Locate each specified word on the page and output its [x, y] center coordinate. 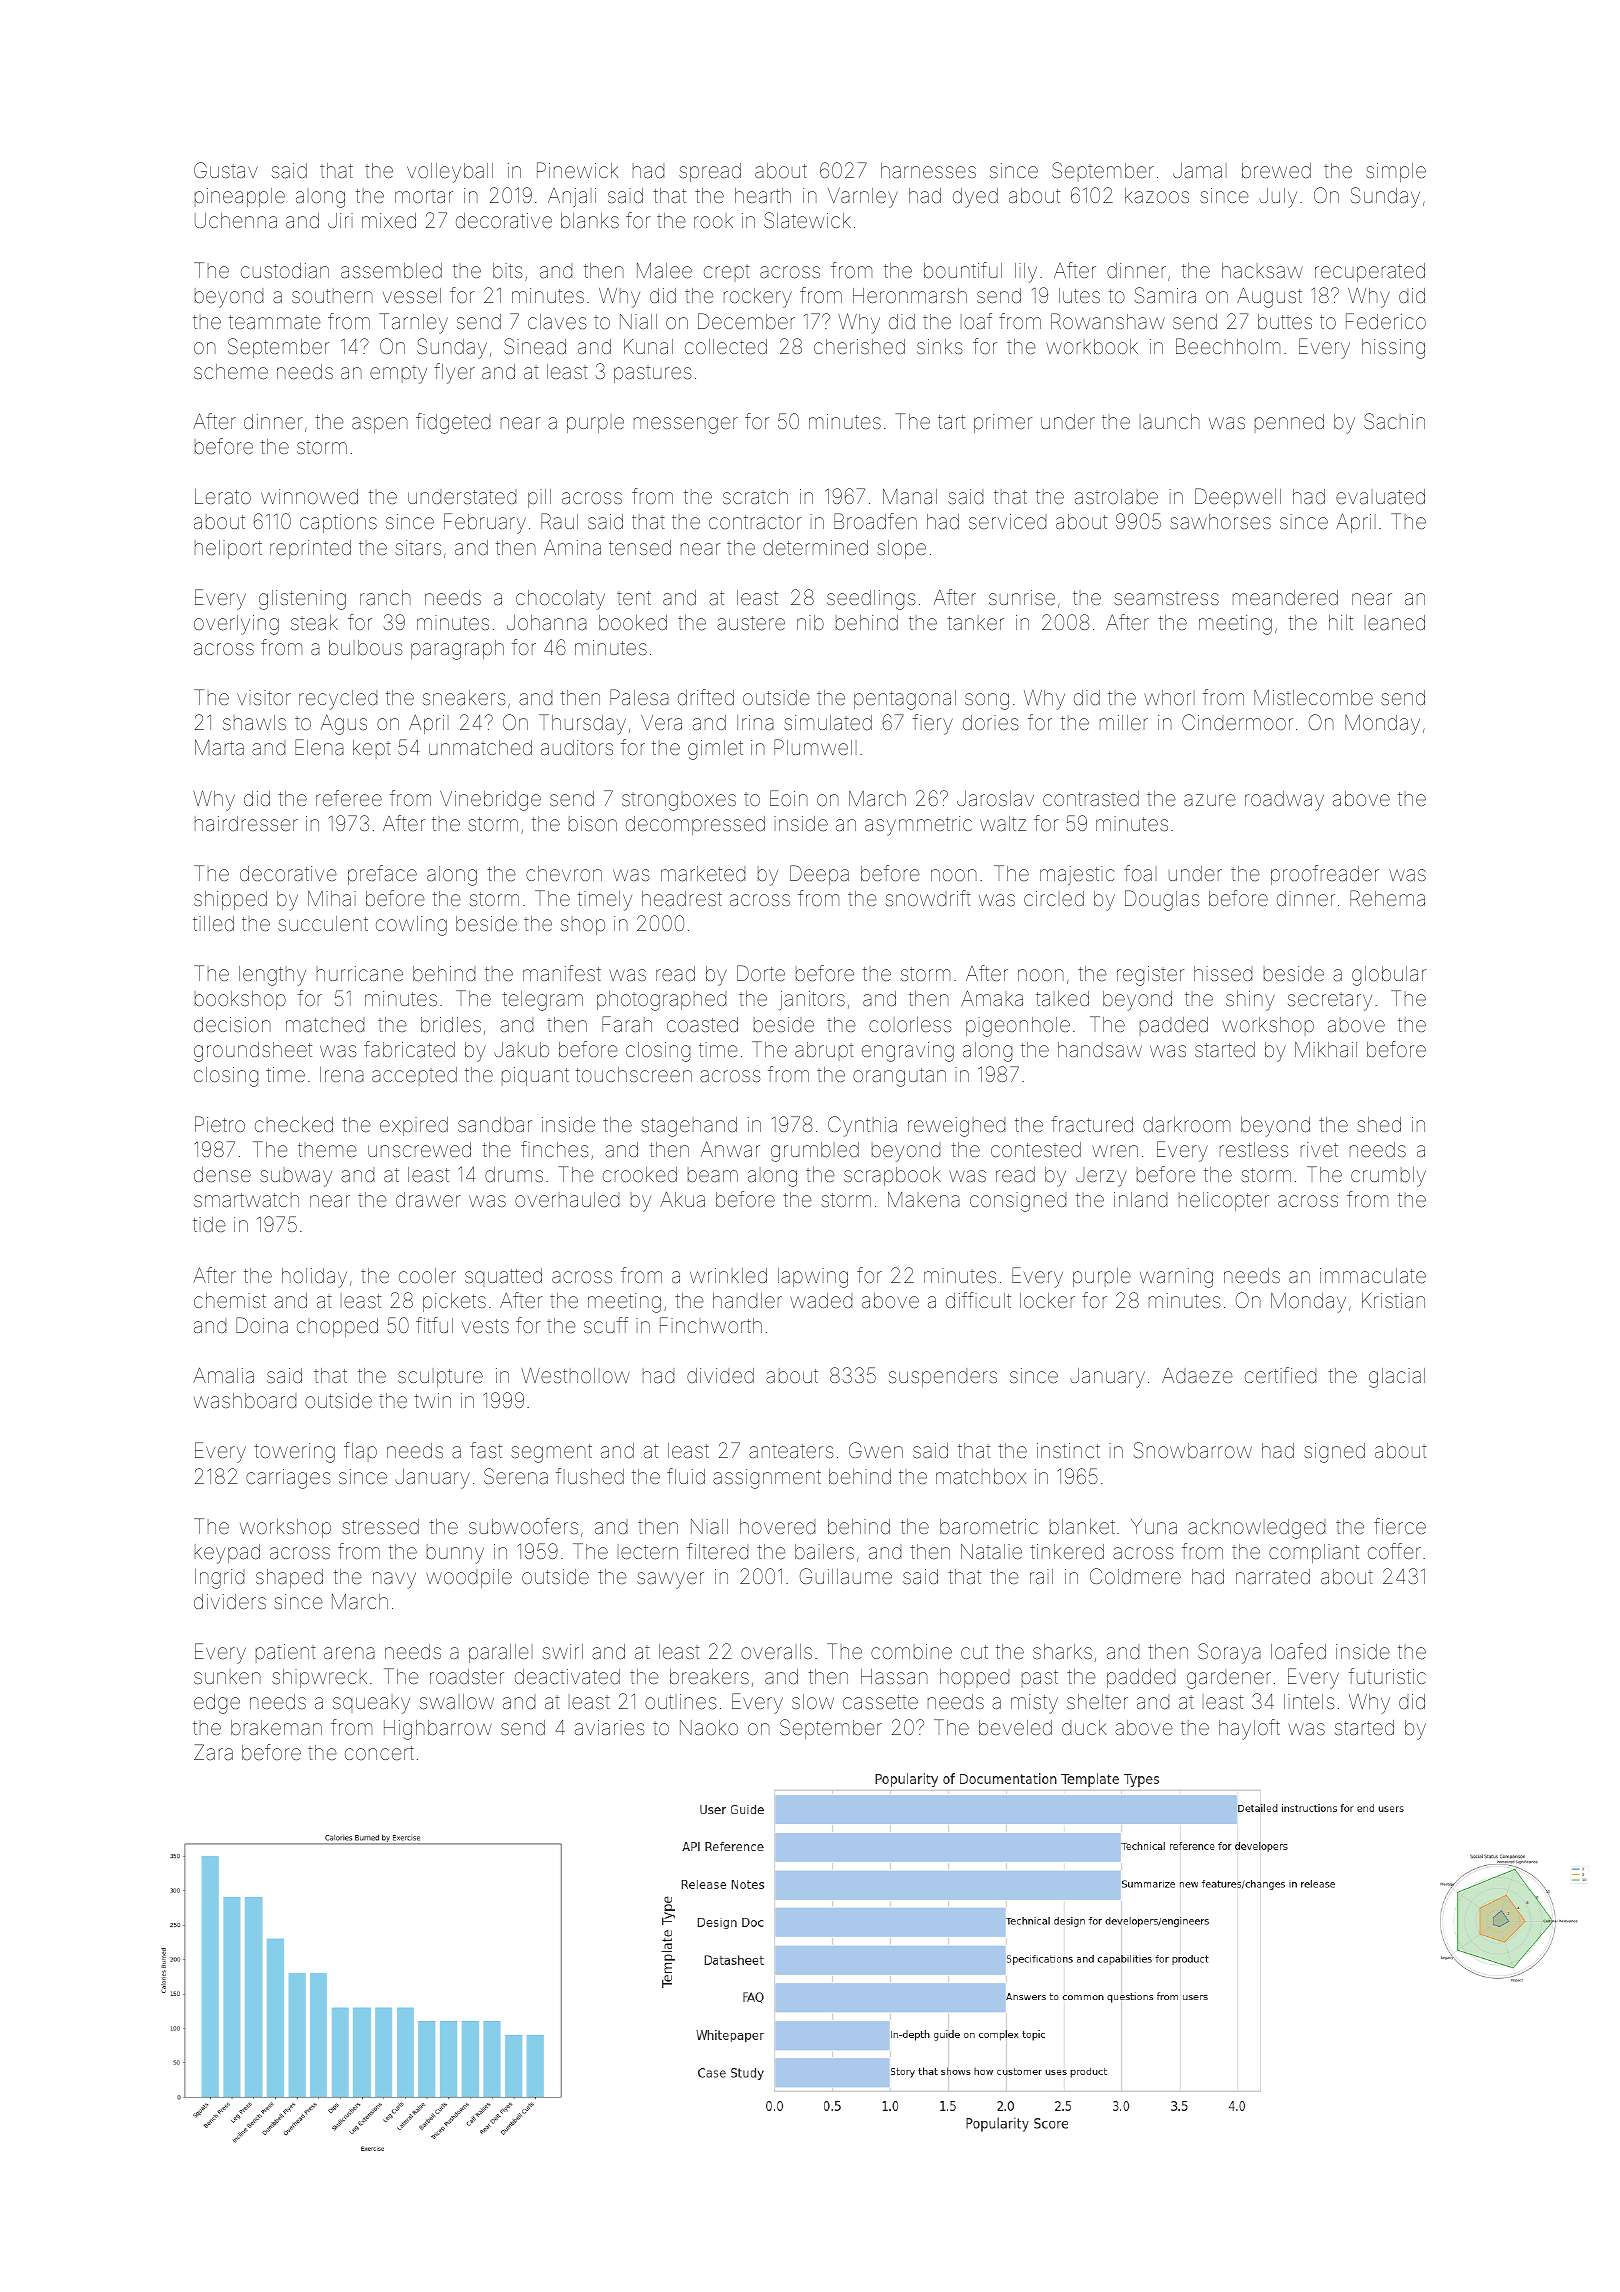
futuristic [1387, 1676]
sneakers [464, 697]
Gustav [226, 170]
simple [1396, 172]
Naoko [709, 1727]
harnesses [928, 170]
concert [379, 1753]
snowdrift [928, 898]
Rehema [1387, 898]
